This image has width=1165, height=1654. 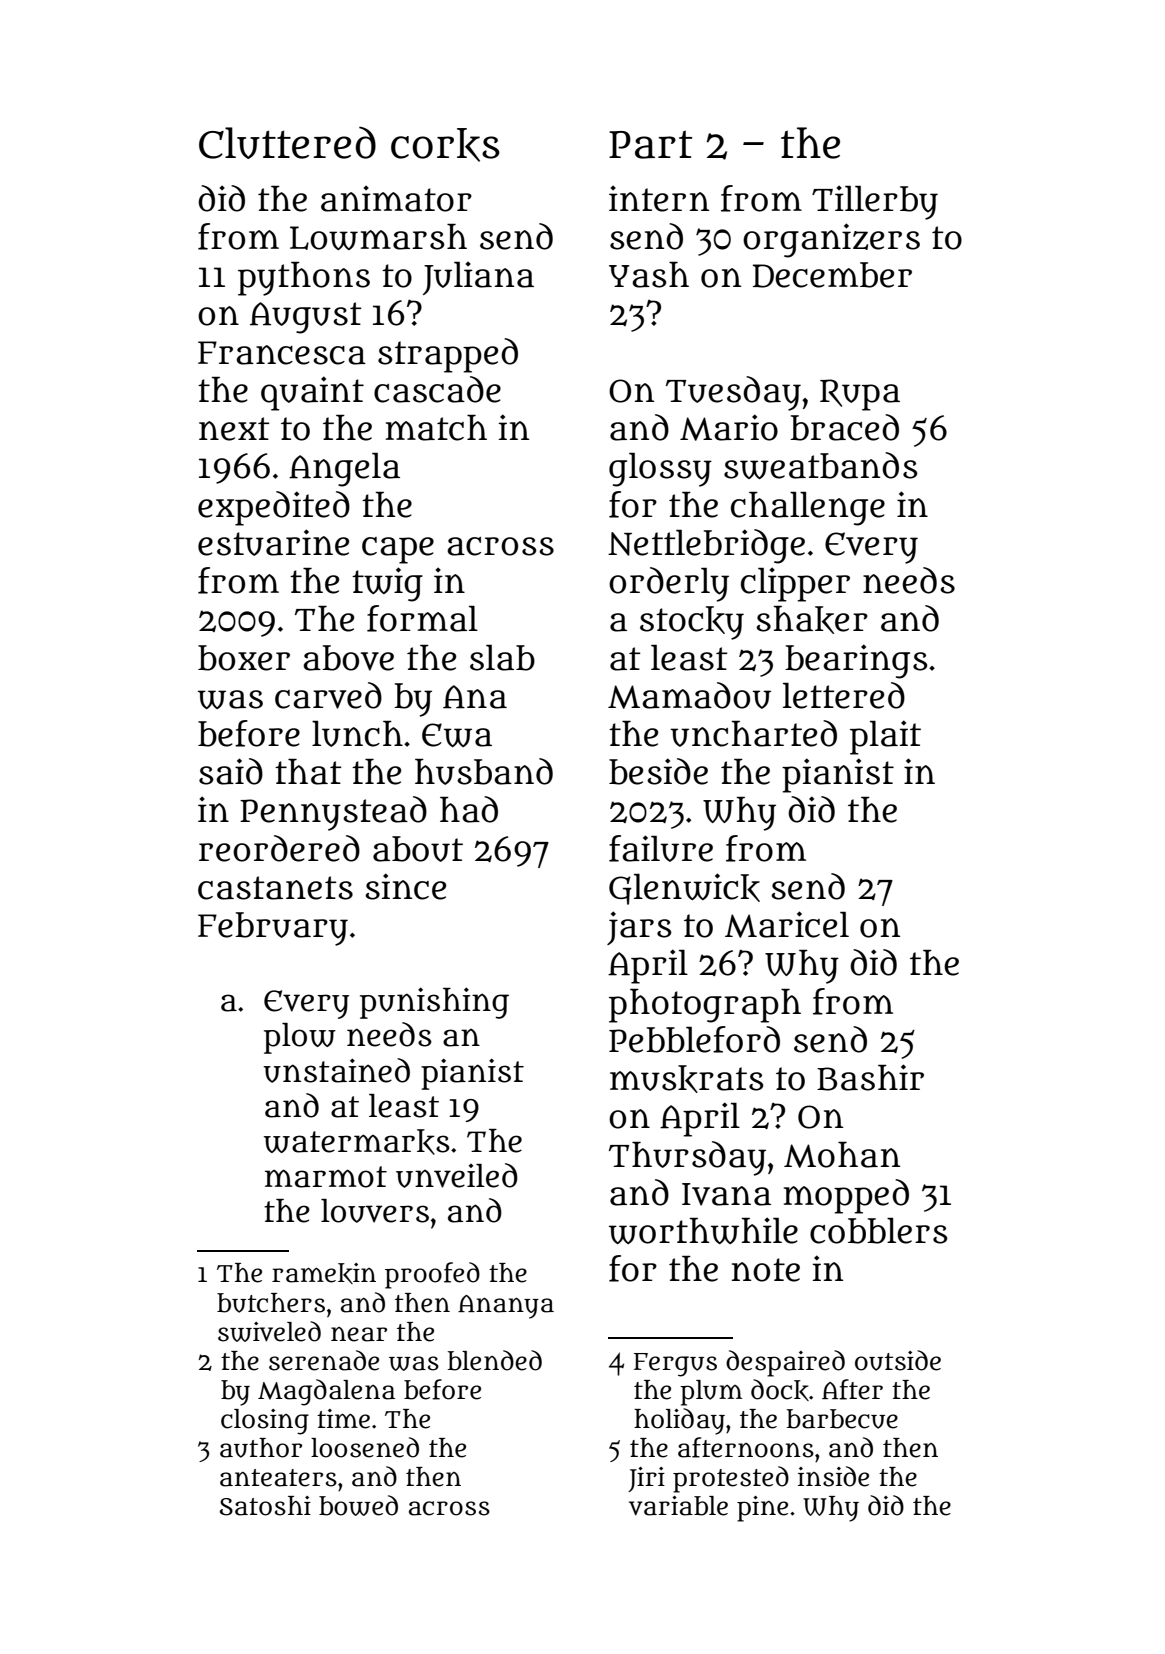 What do you see at coordinates (650, 144) in the image?
I see `Part` at bounding box center [650, 144].
